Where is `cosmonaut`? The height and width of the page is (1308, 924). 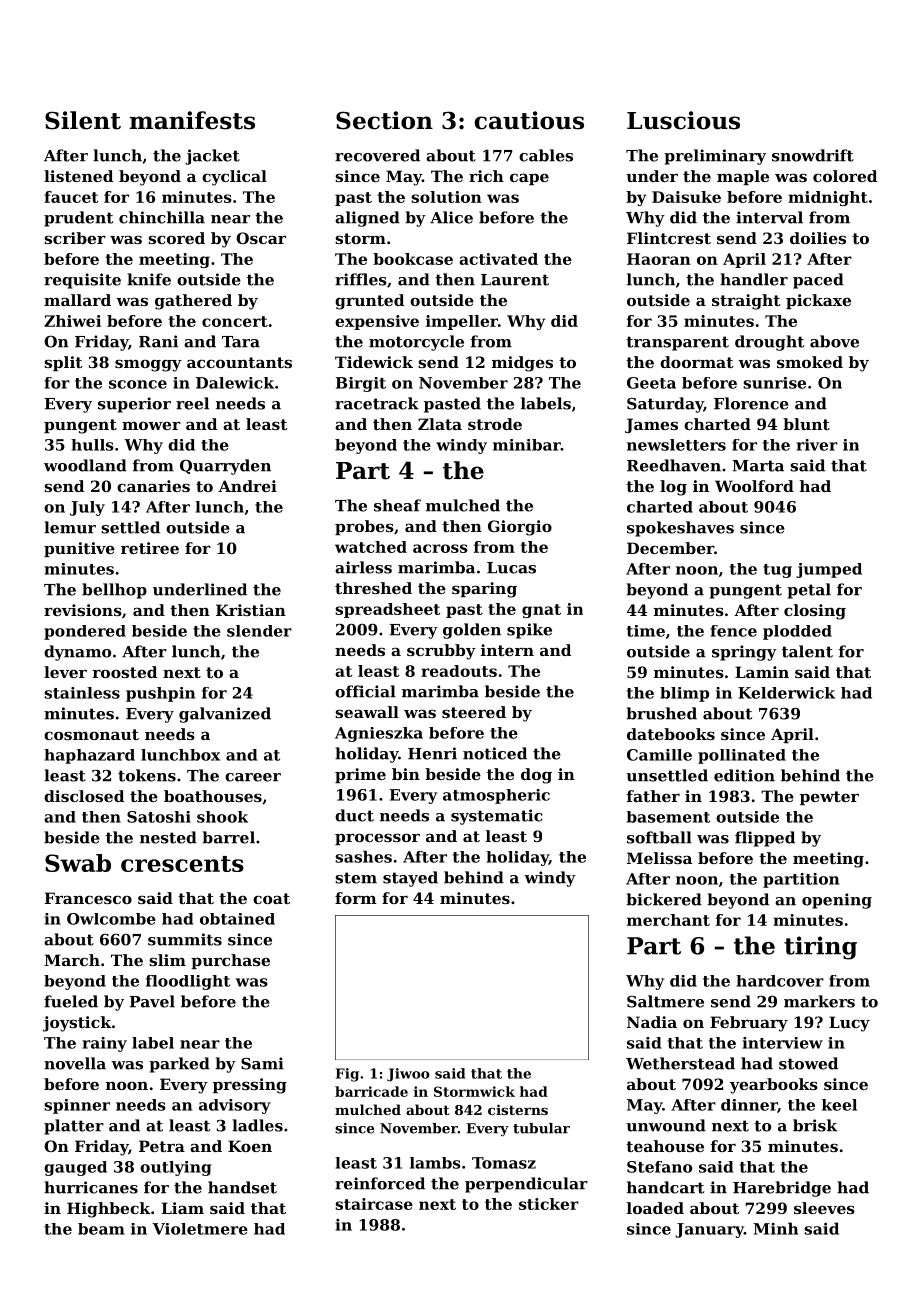 cosmonaut is located at coordinates (91, 734).
